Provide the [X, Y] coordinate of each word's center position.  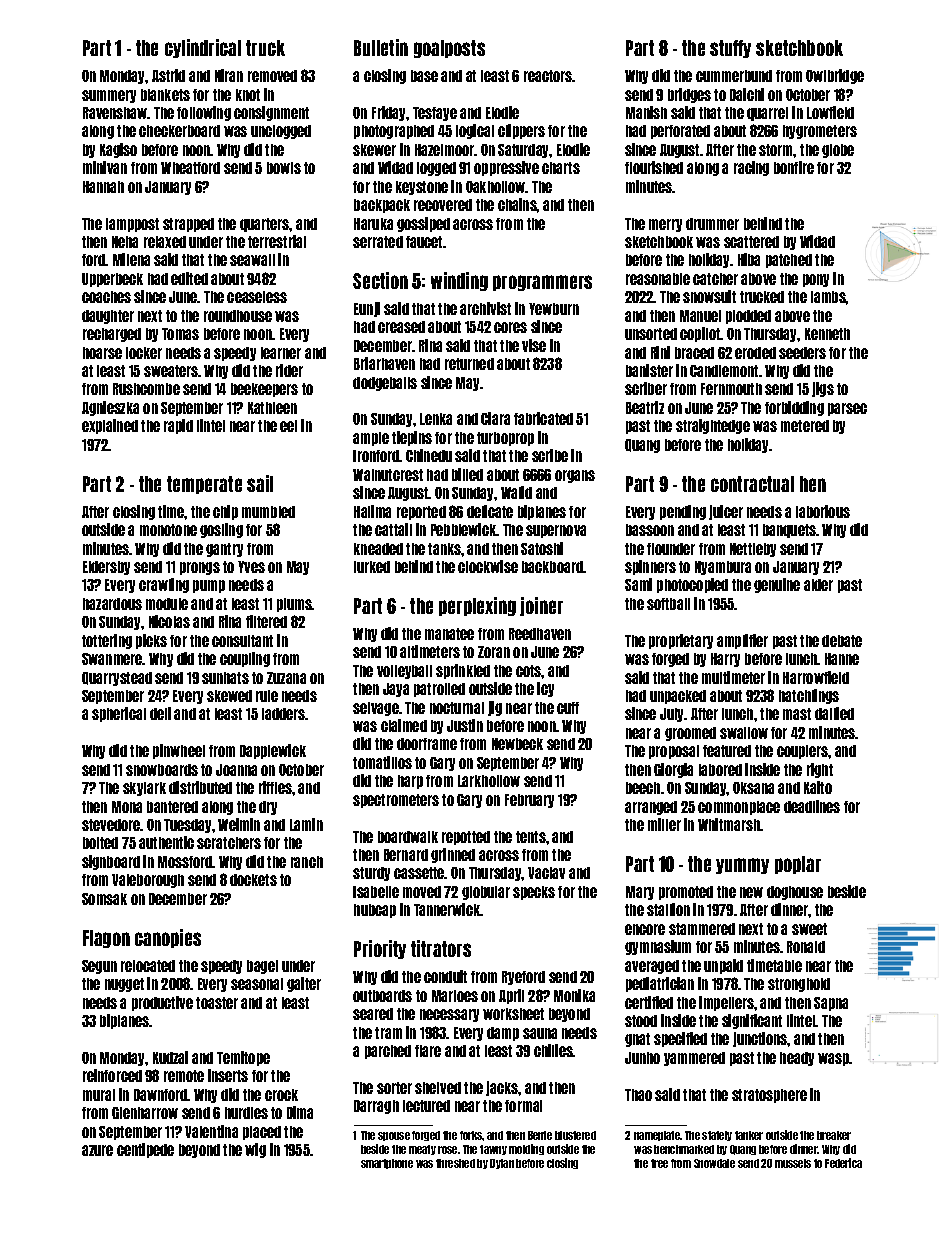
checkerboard [179, 131]
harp [410, 782]
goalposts [449, 49]
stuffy [730, 49]
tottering [107, 641]
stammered [702, 929]
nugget [124, 985]
